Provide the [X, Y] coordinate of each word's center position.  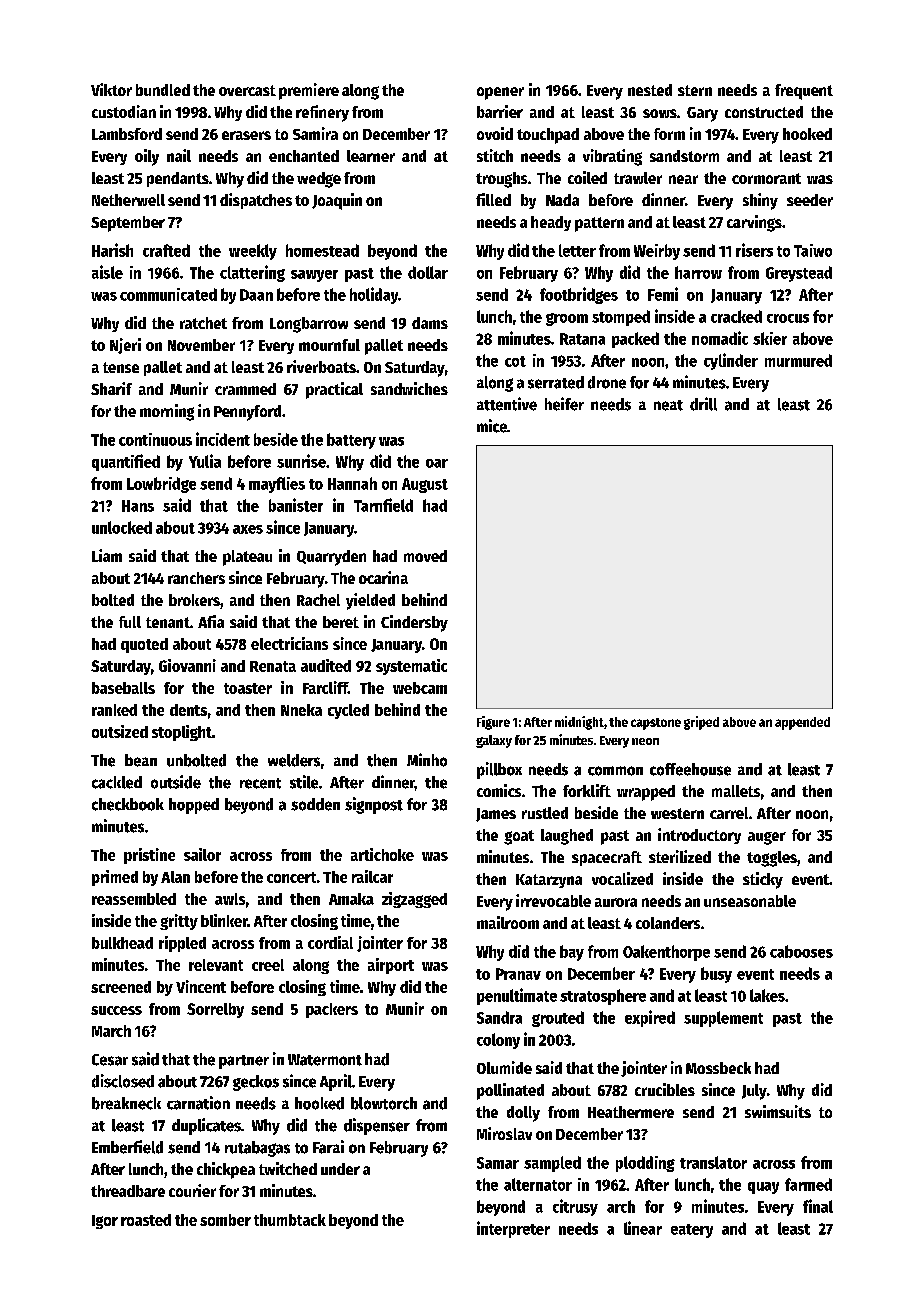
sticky [763, 880]
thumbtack [290, 1220]
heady [551, 223]
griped [701, 723]
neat [668, 405]
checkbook [128, 804]
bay [572, 953]
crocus [788, 318]
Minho [427, 760]
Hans [138, 506]
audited [326, 665]
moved [425, 556]
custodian [124, 111]
